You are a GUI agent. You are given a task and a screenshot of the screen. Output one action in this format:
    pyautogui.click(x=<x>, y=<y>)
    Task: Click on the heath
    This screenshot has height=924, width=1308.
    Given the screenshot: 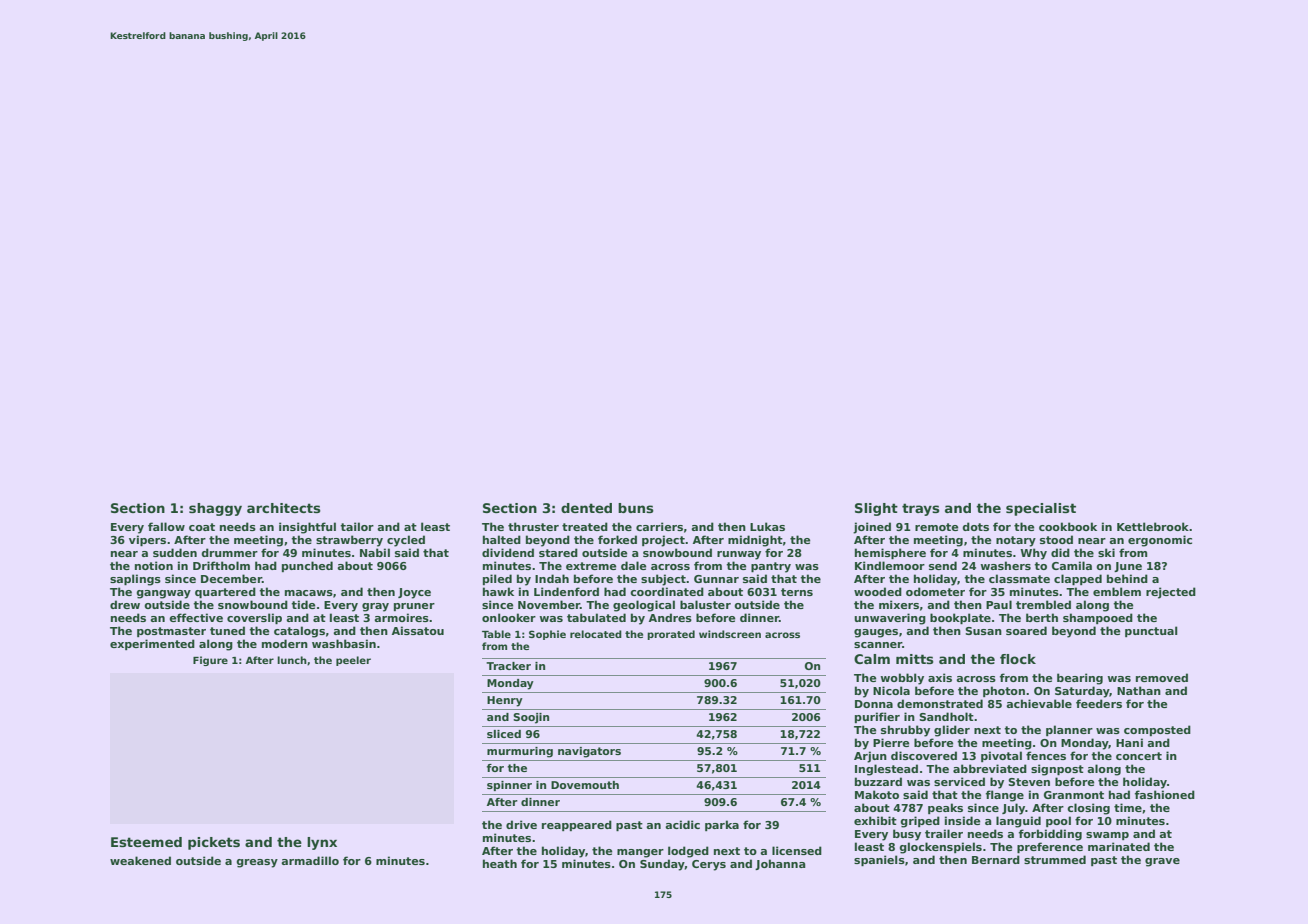 What is the action you would take?
    pyautogui.click(x=500, y=863)
